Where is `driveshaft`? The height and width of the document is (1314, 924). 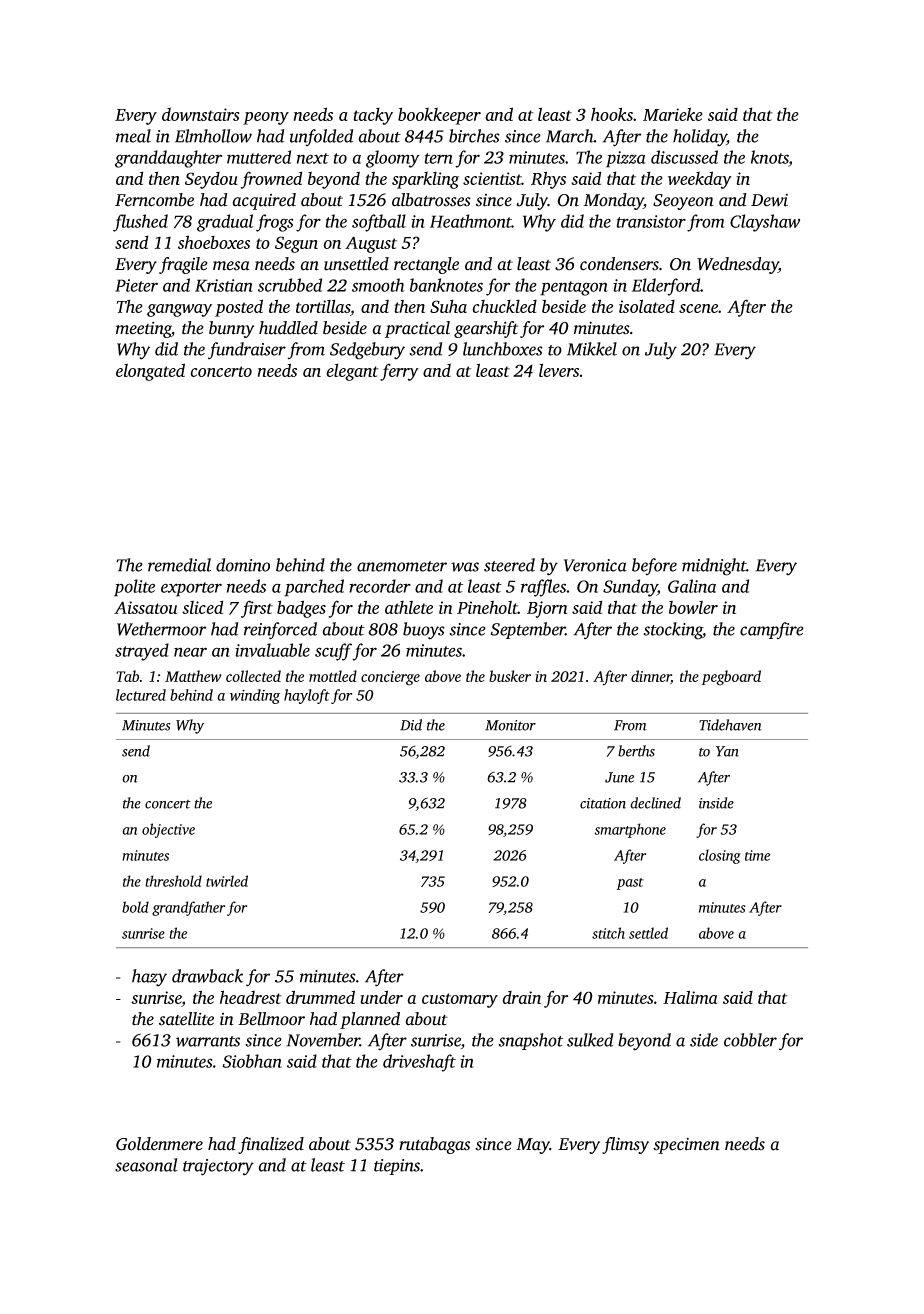 driveshaft is located at coordinates (419, 1063).
